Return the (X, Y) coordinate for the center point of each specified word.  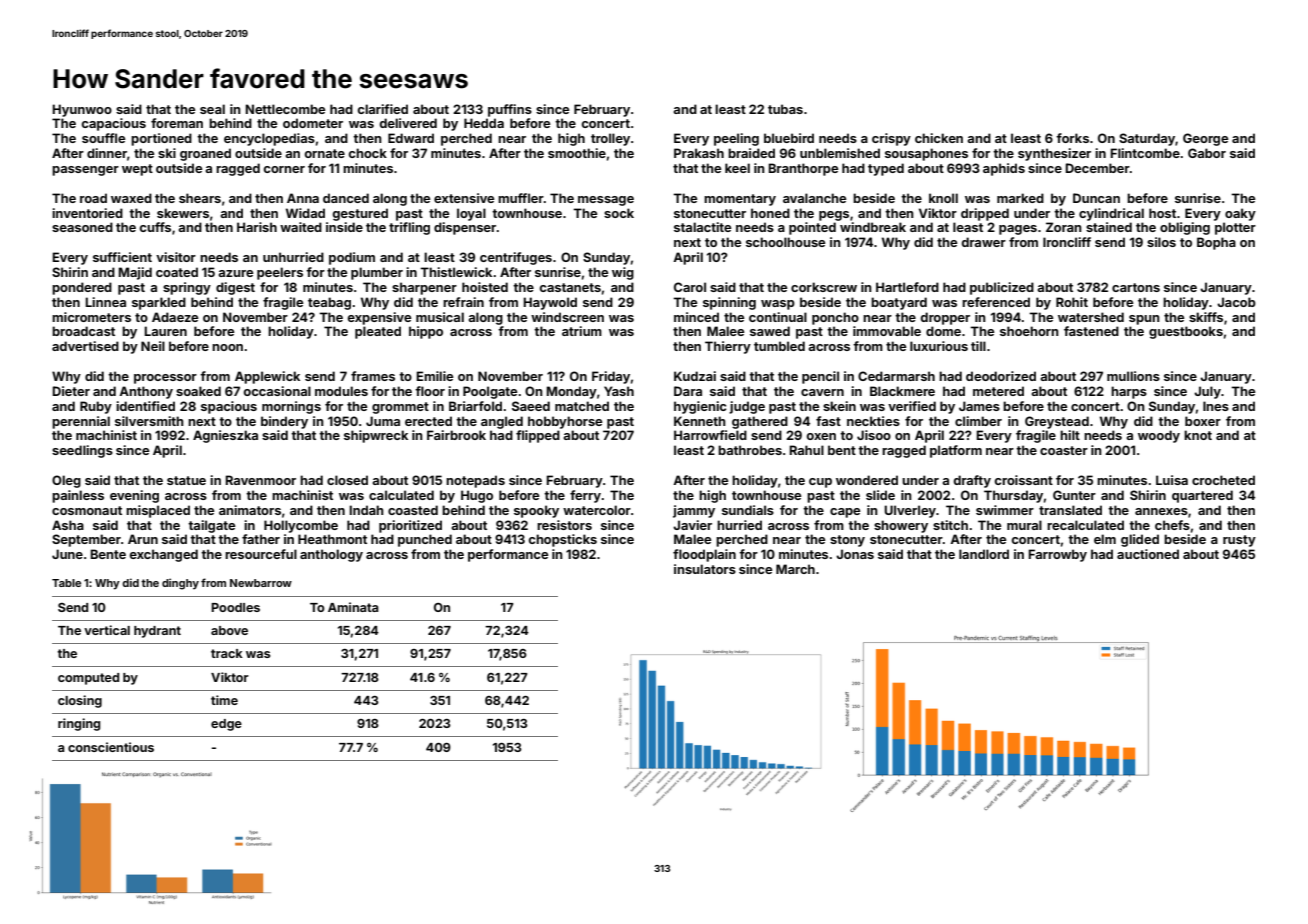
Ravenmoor (260, 480)
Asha (68, 525)
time (224, 700)
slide (880, 495)
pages (1018, 230)
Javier (692, 525)
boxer (1203, 421)
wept (137, 170)
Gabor (1207, 153)
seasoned (82, 227)
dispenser (465, 228)
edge (226, 725)
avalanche (814, 198)
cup (820, 483)
